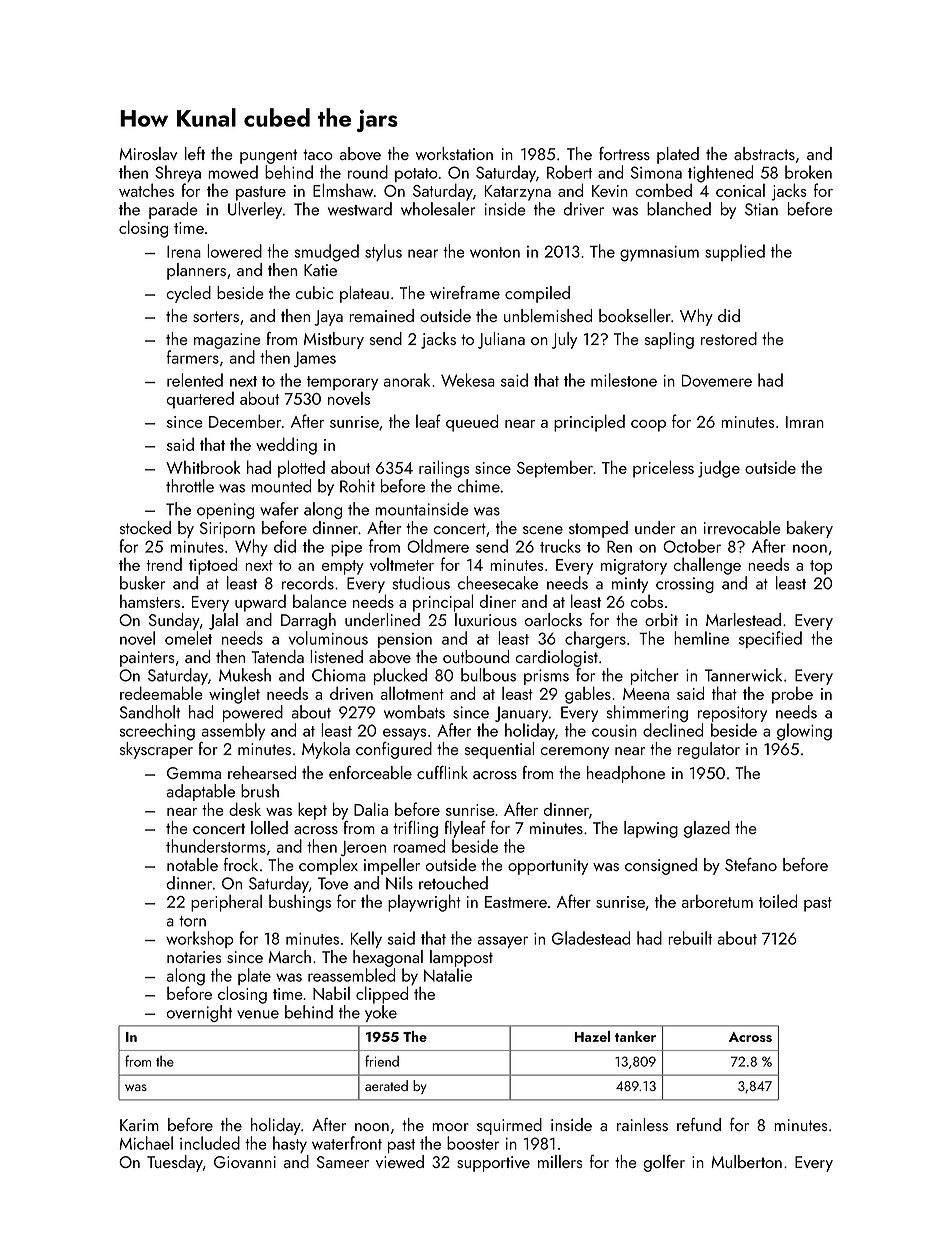  What do you see at coordinates (233, 731) in the screenshot?
I see `assembly` at bounding box center [233, 731].
